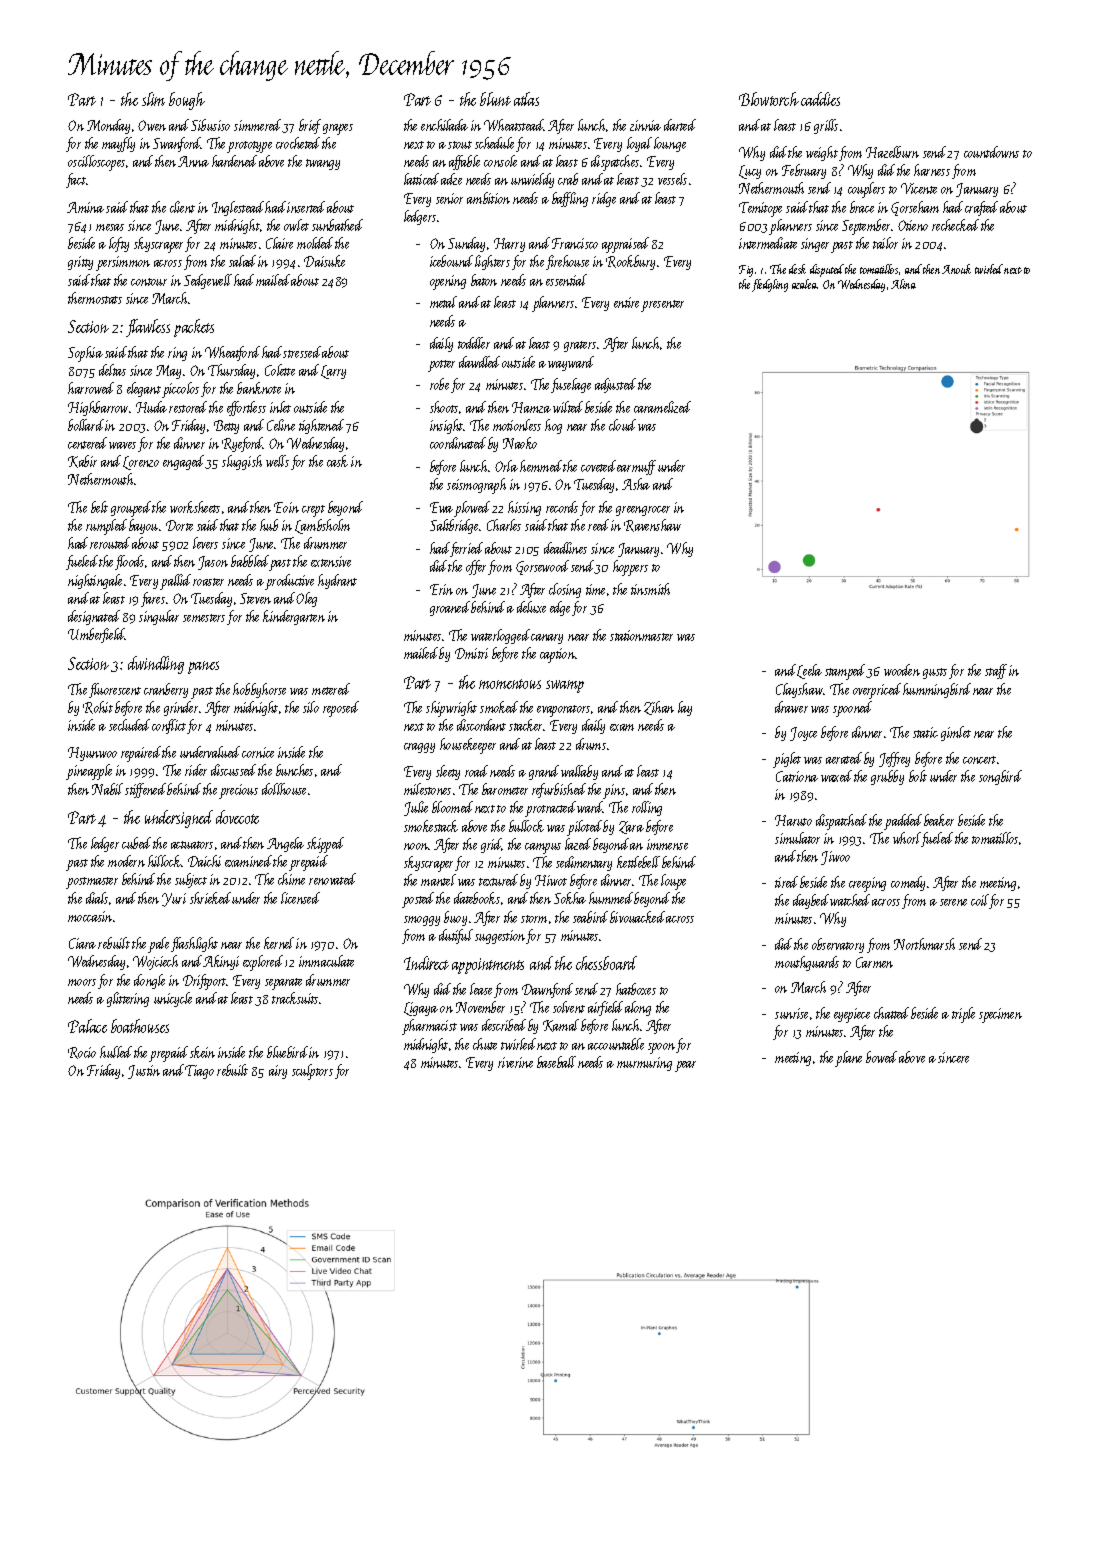  Describe the element at coordinates (500, 161) in the document. I see `console` at that location.
